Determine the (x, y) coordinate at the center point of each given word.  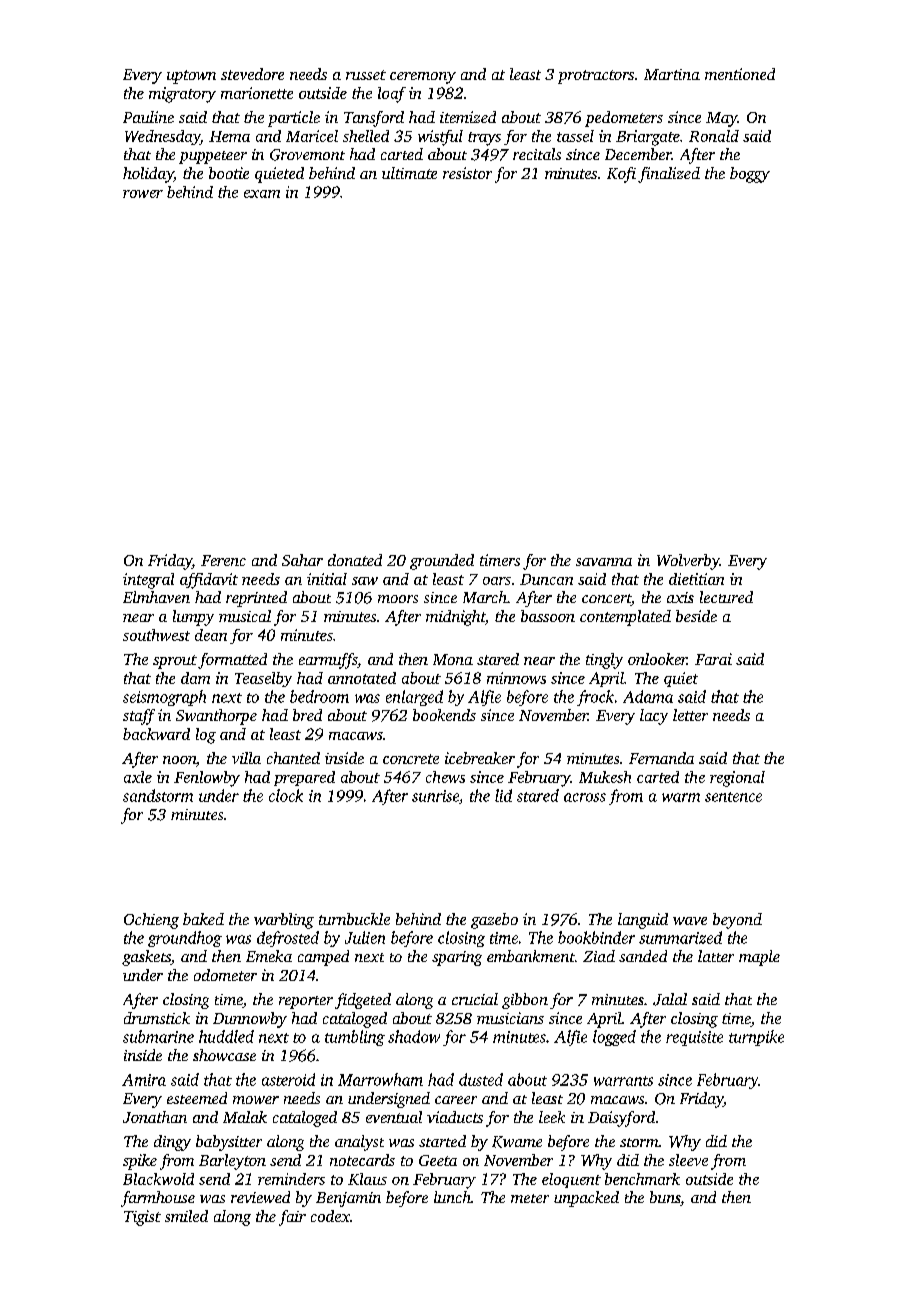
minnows (516, 678)
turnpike (756, 1038)
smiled (186, 1216)
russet (366, 75)
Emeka (269, 956)
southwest (156, 635)
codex (330, 1216)
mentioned (740, 74)
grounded (442, 562)
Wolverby (688, 562)
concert (606, 600)
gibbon (525, 1001)
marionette (257, 93)
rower (143, 194)
